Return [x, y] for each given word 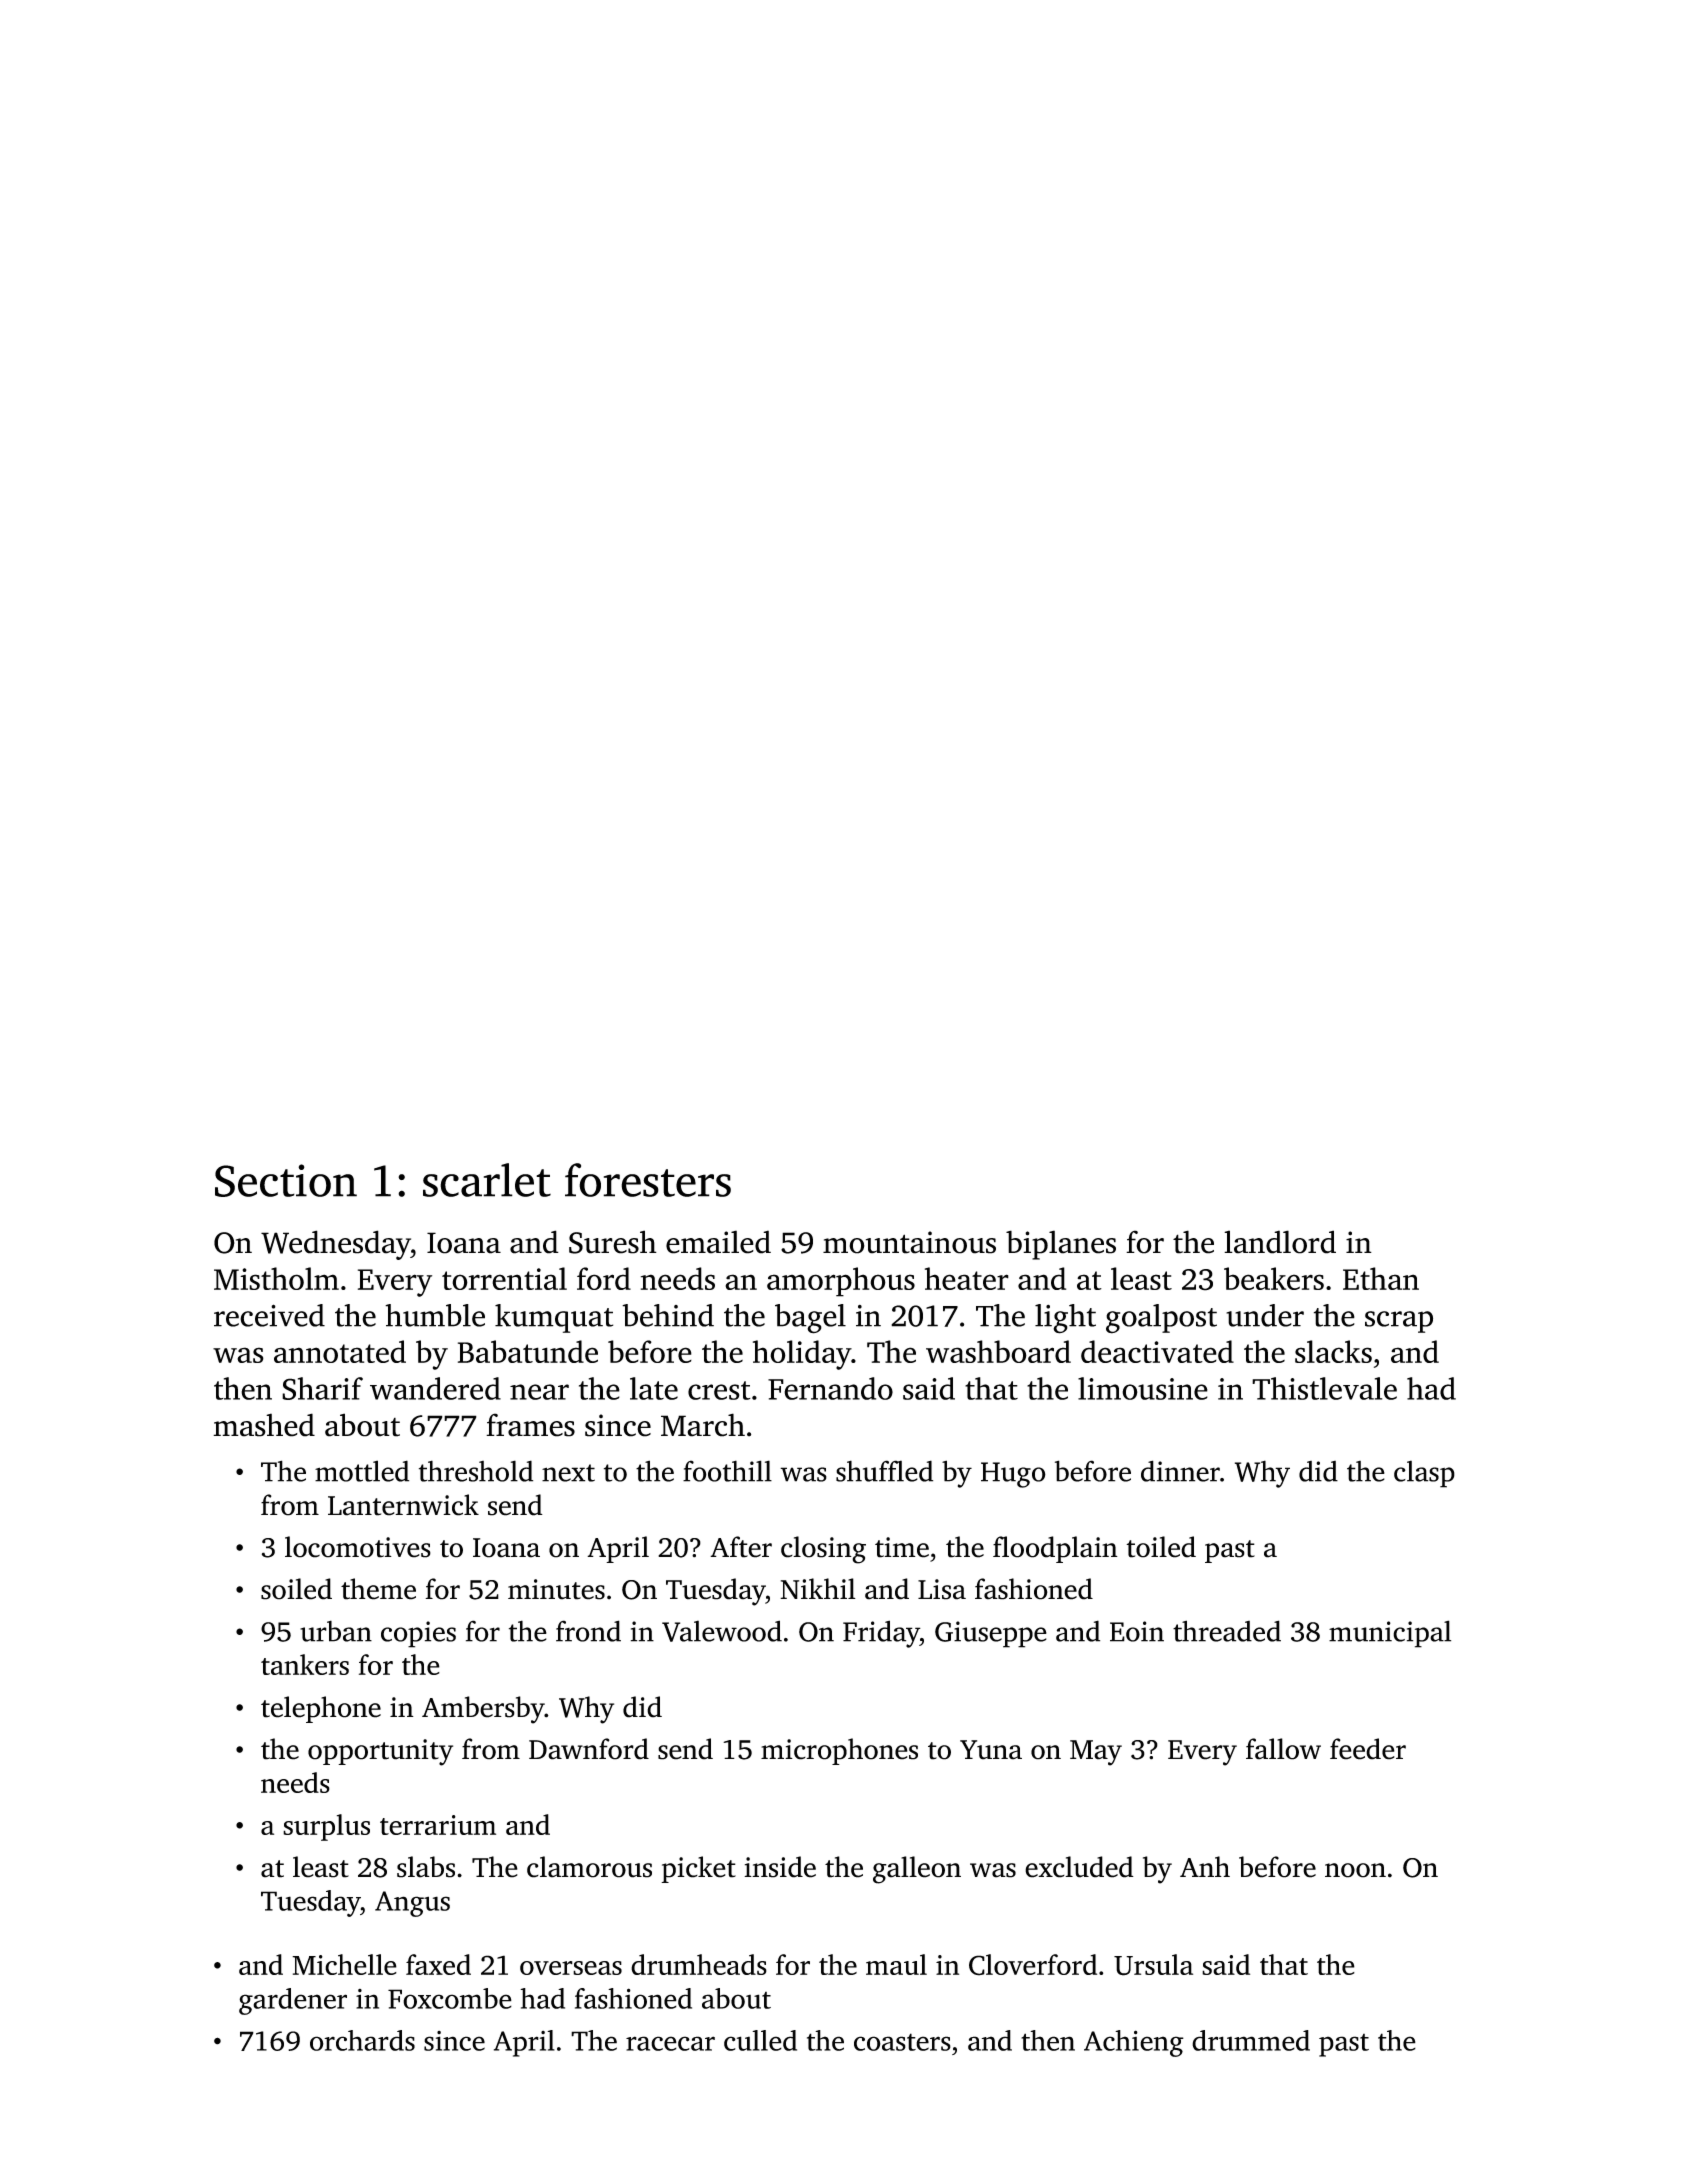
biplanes [1061, 1245]
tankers [305, 1664]
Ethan [1381, 1278]
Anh [1205, 1866]
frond [588, 1631]
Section [286, 1180]
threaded [1227, 1631]
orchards [362, 2040]
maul [896, 1964]
